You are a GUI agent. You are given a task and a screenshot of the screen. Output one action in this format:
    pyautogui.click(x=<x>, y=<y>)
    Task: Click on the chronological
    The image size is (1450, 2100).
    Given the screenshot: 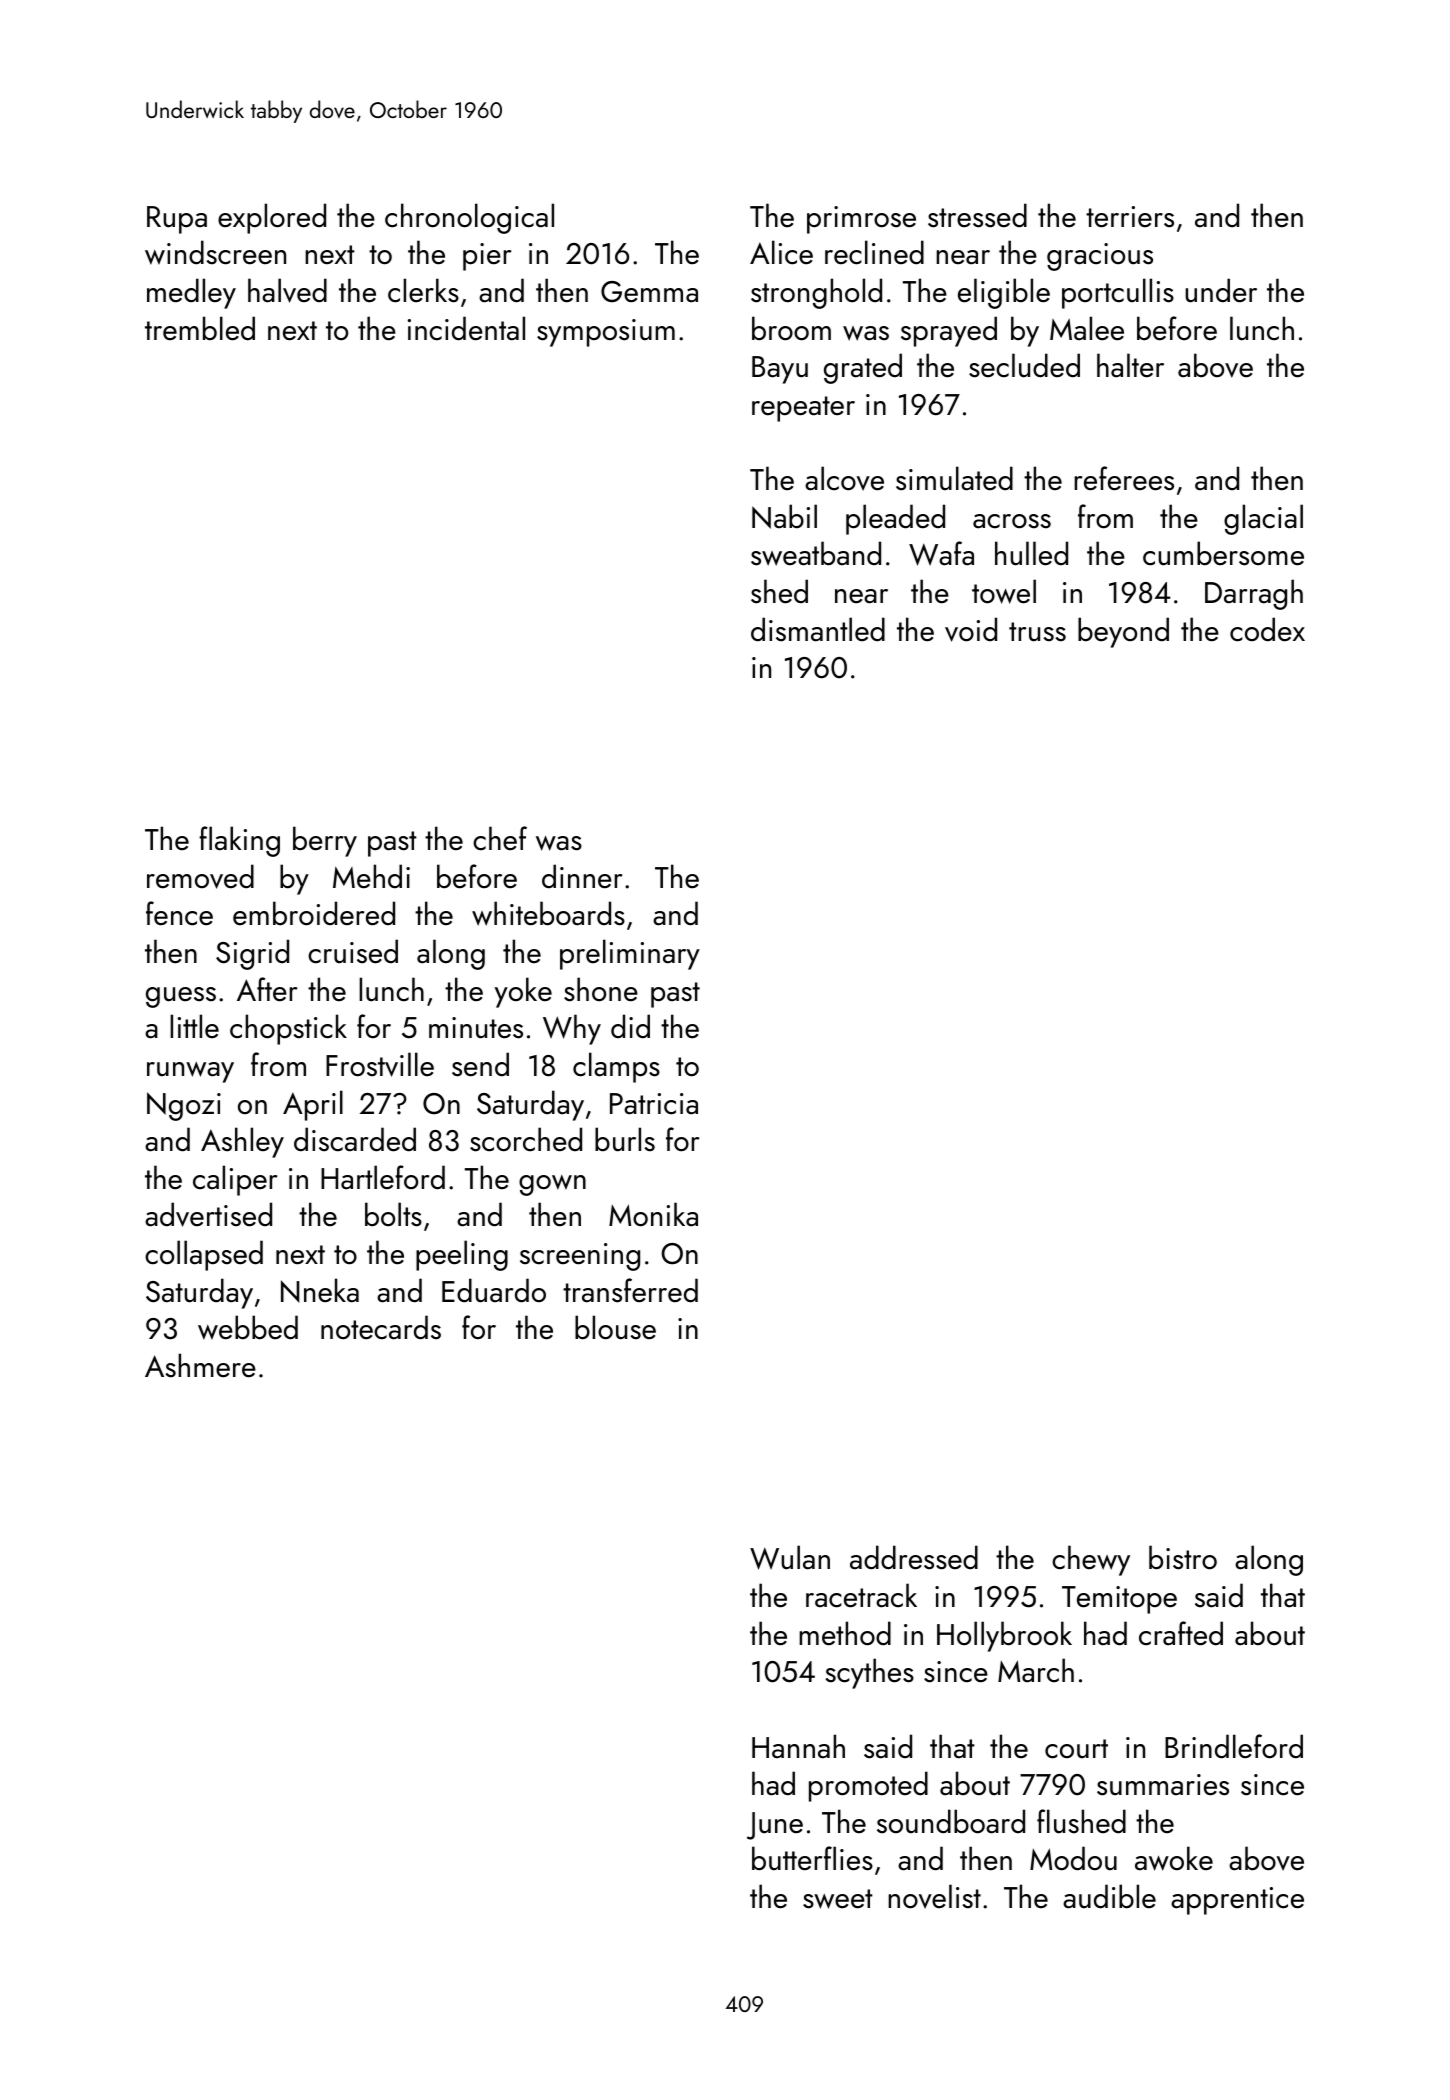 What is the action you would take?
    pyautogui.click(x=469, y=218)
